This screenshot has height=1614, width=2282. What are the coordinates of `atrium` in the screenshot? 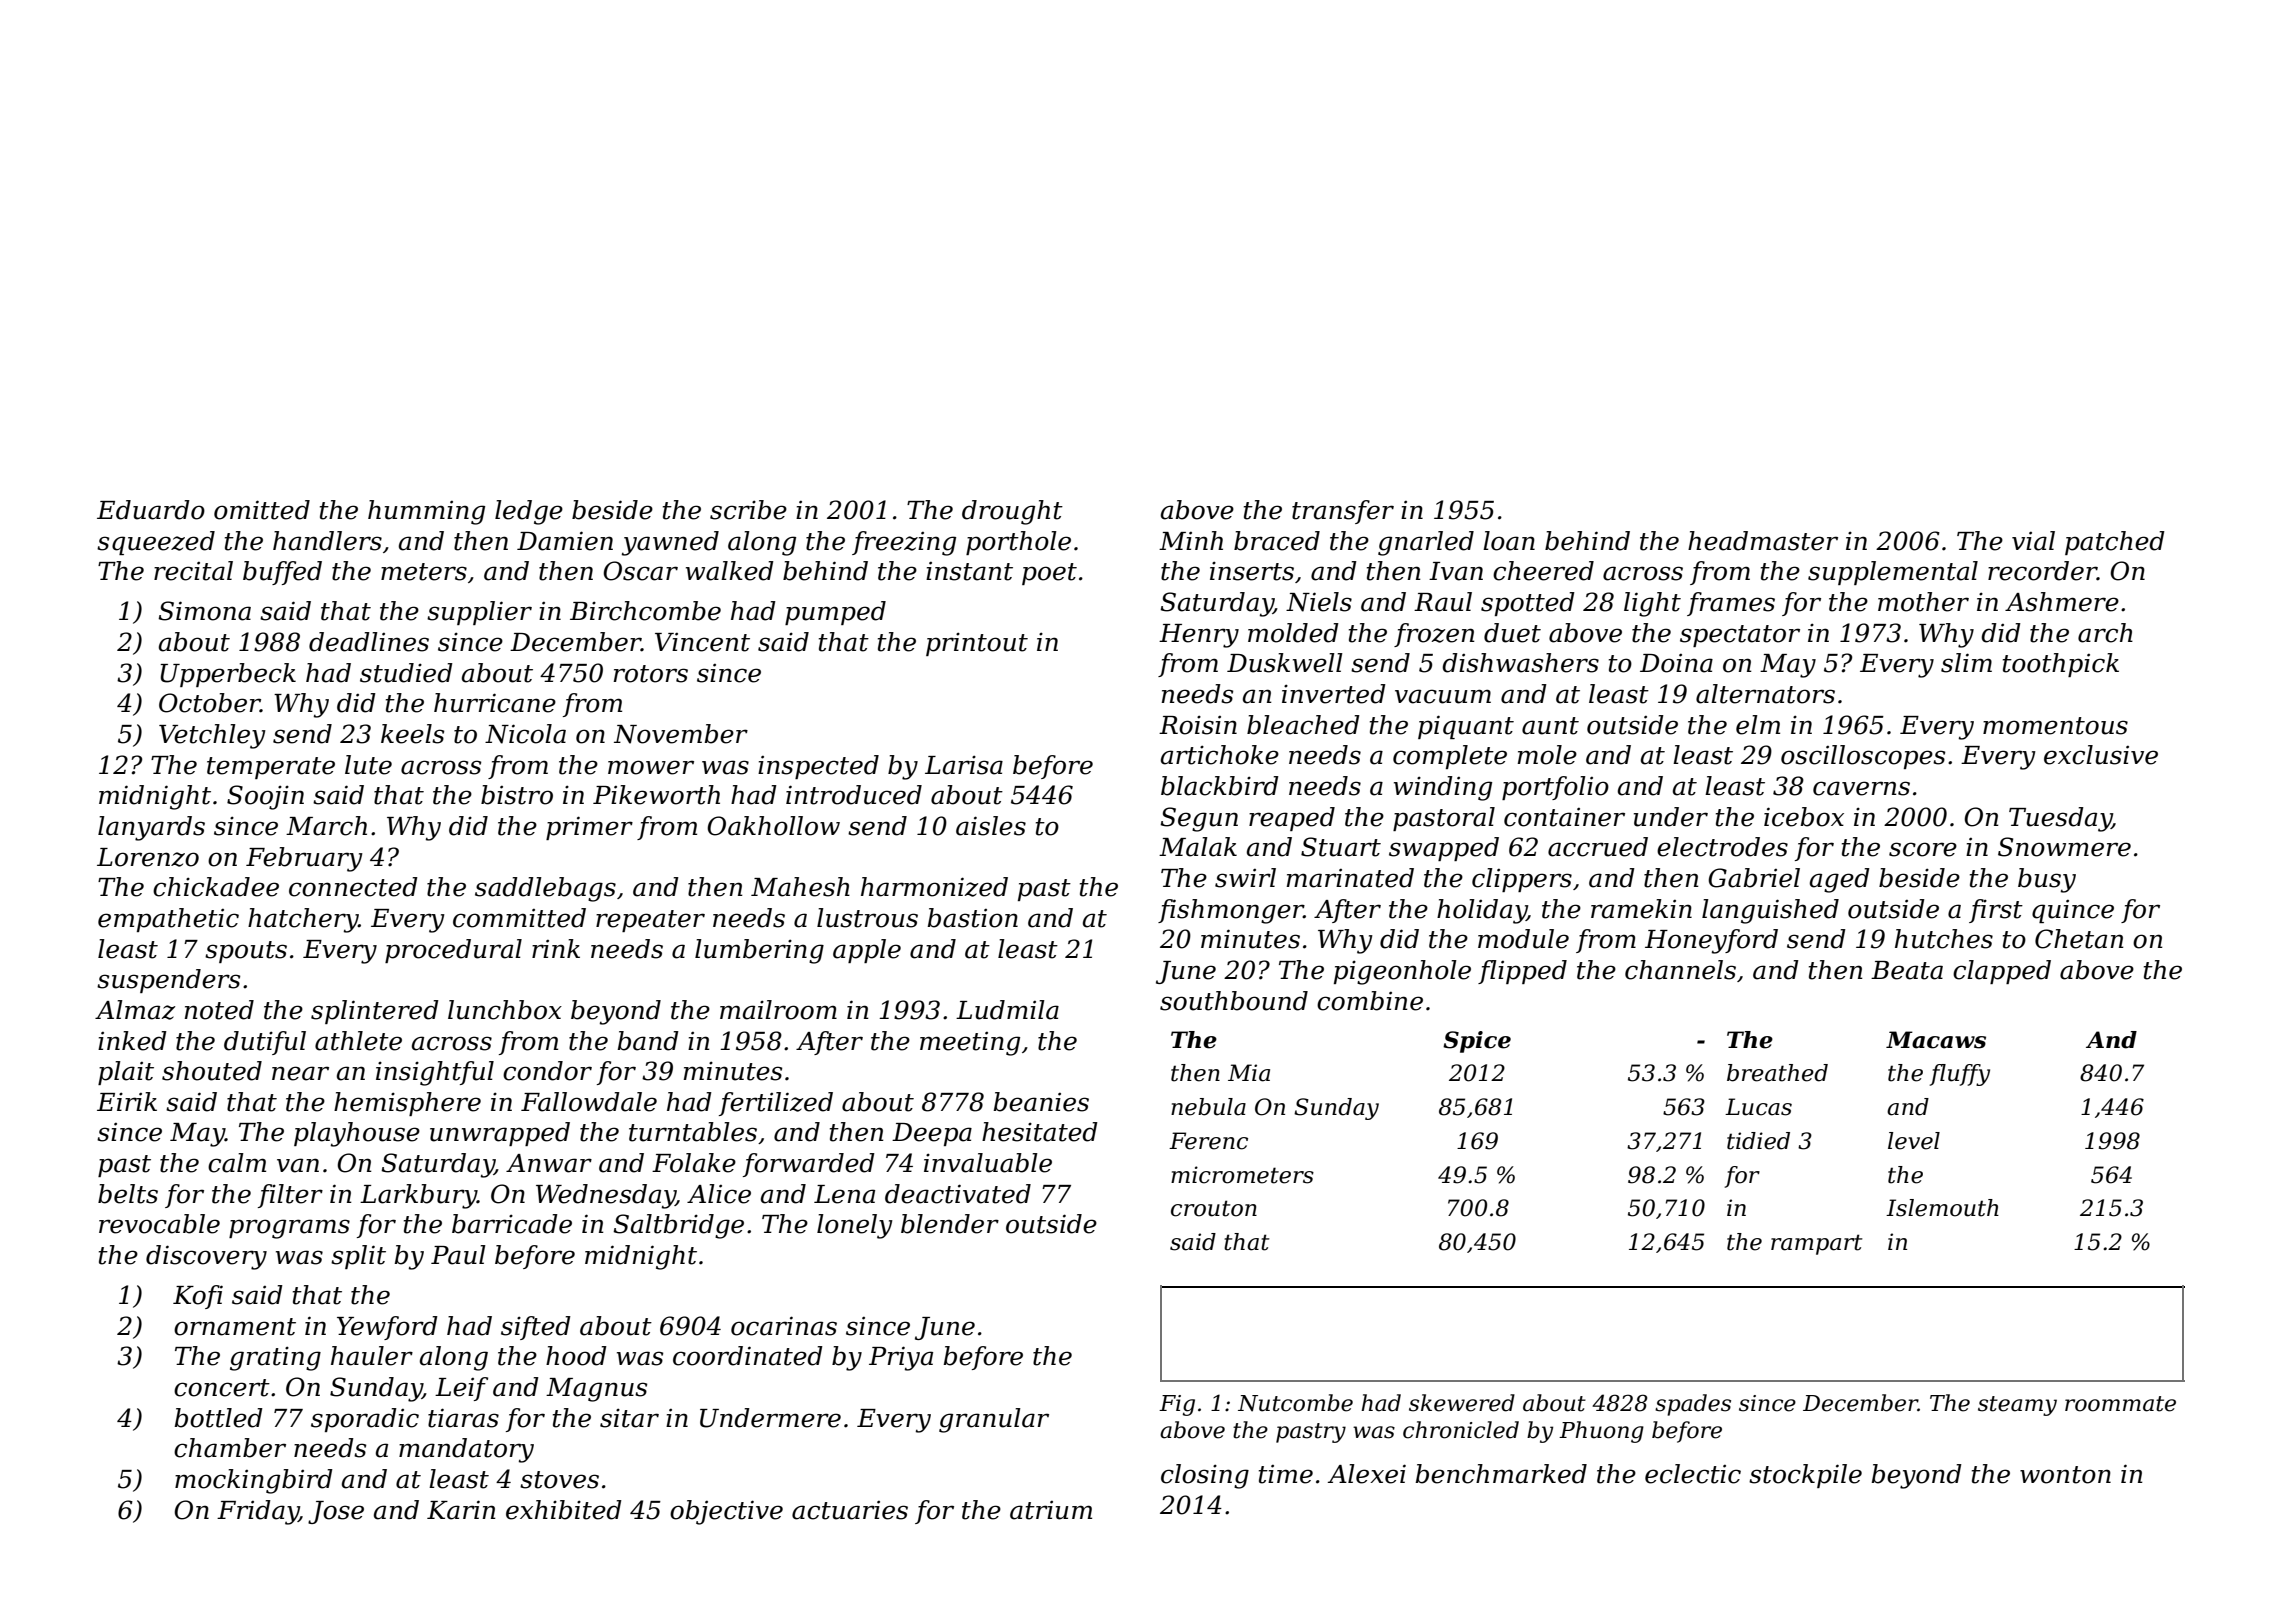 It's located at (1051, 1510).
